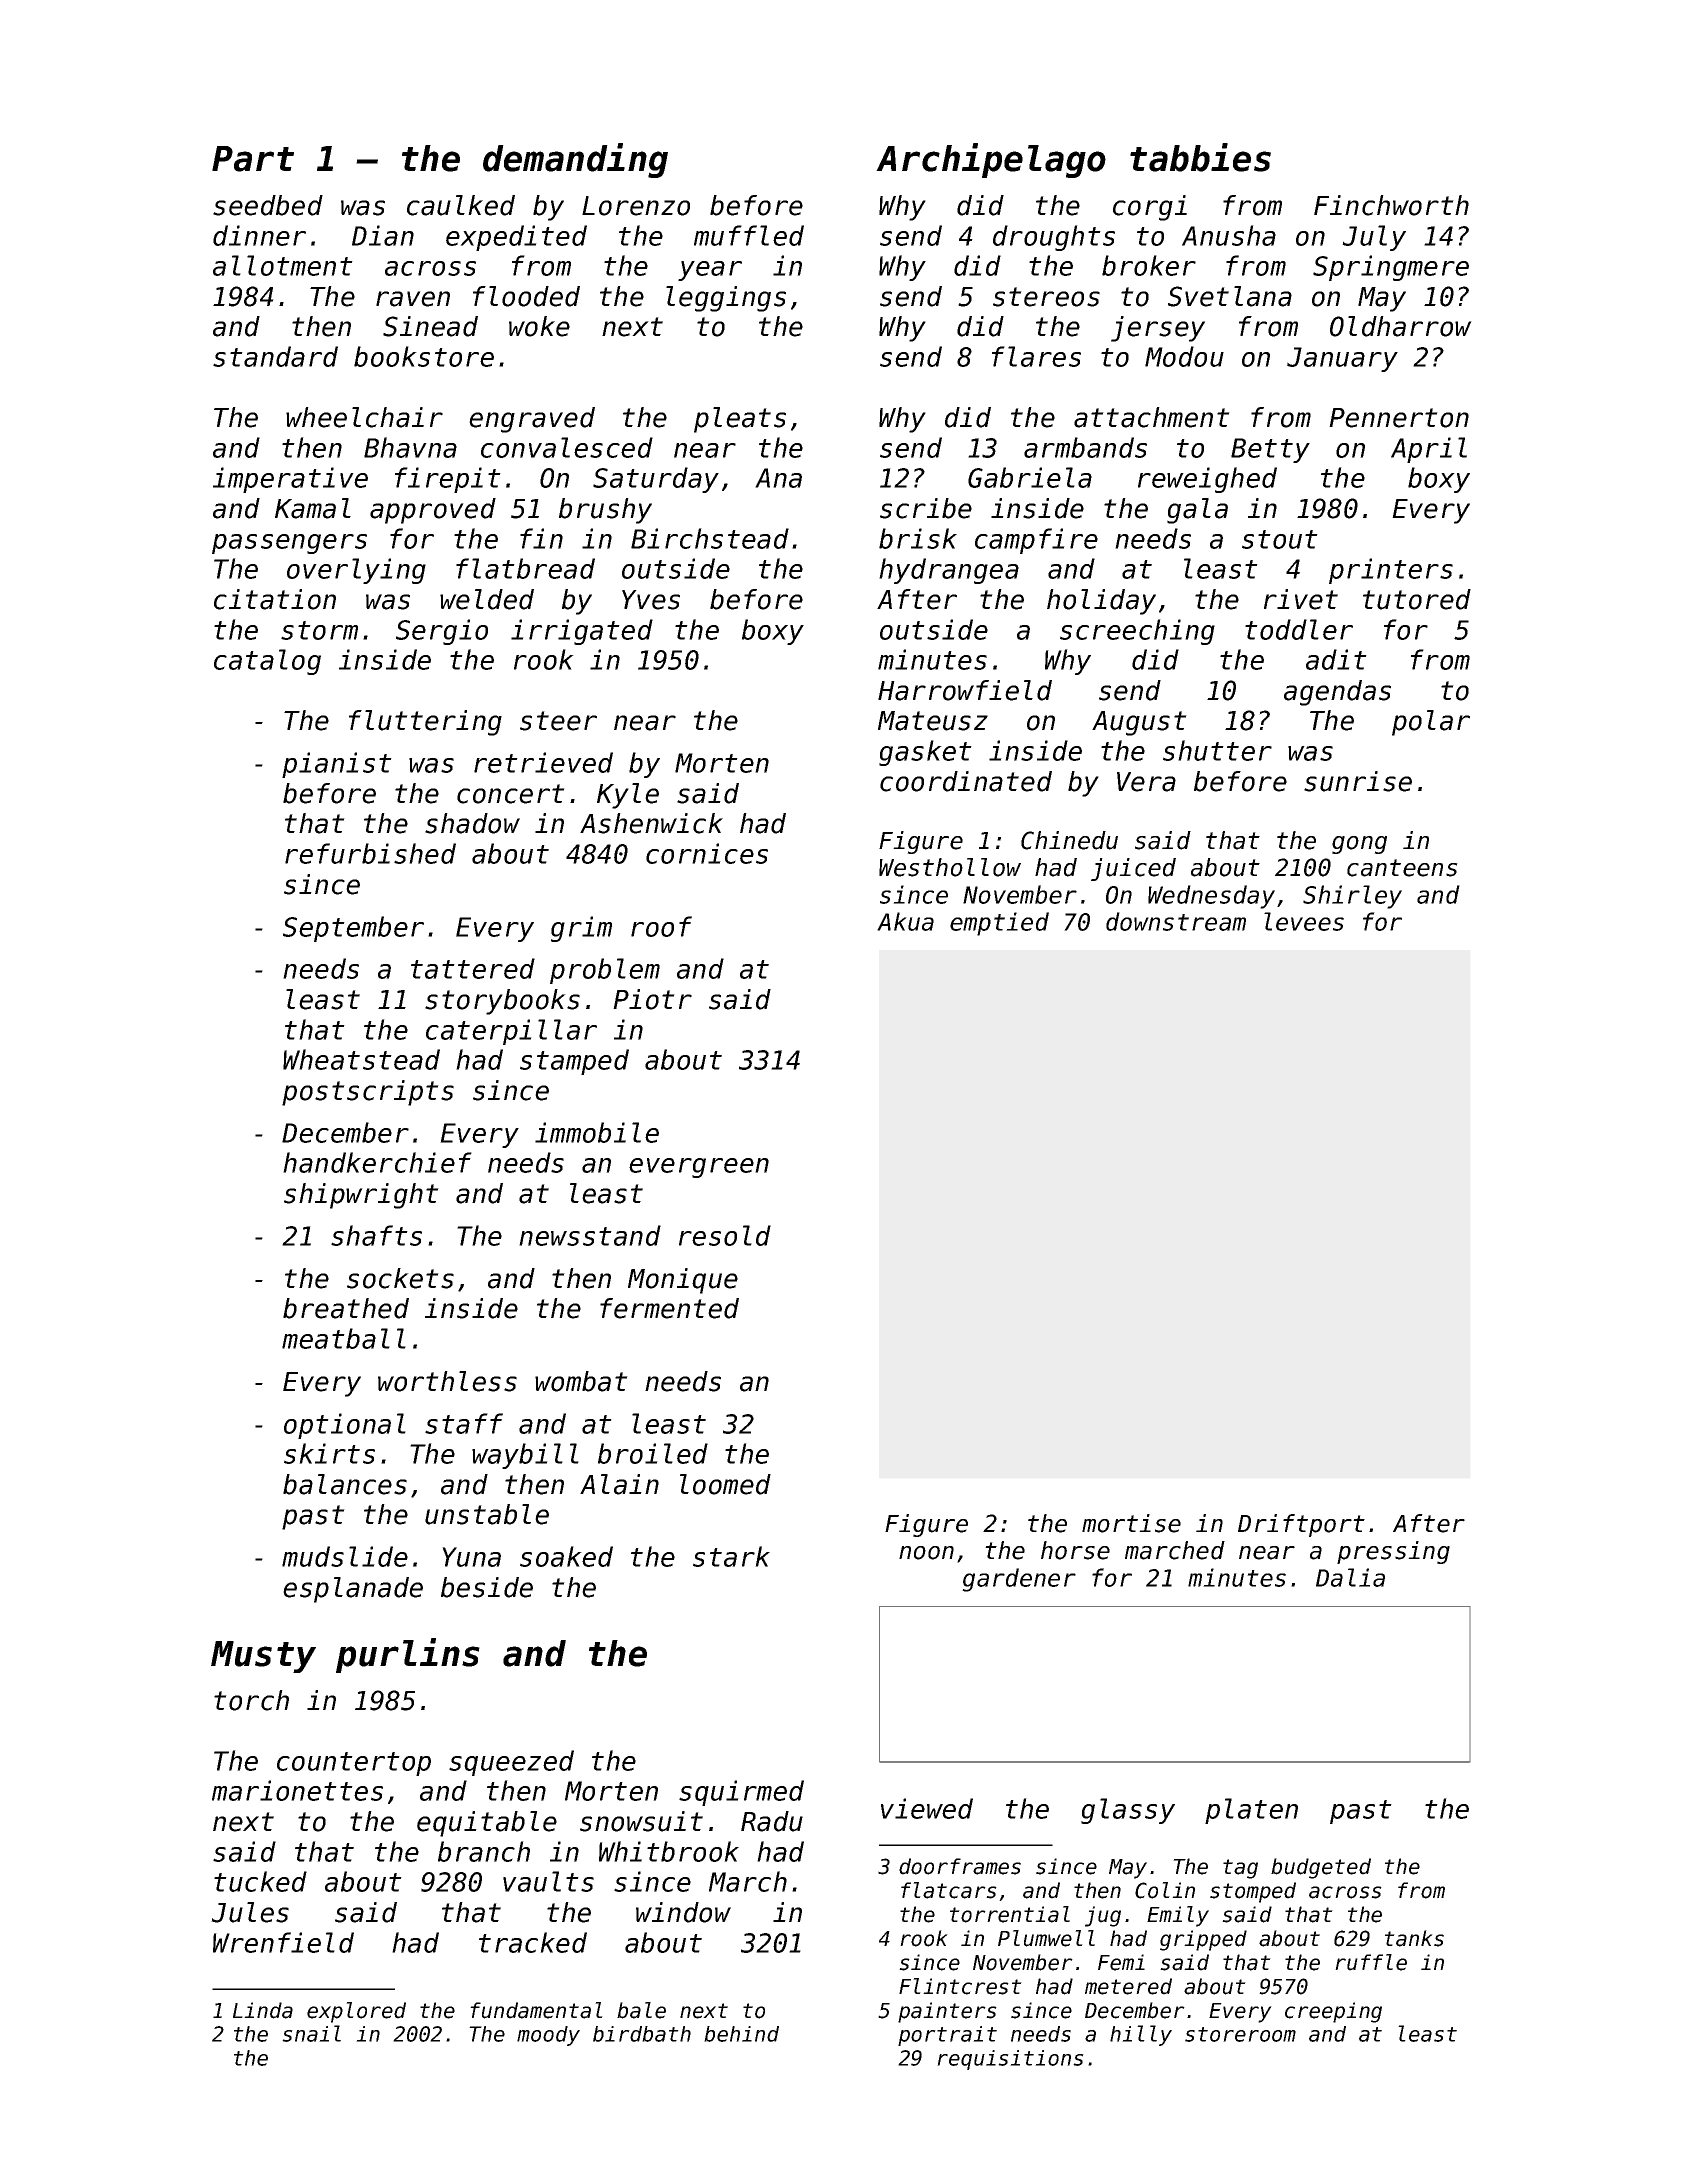 The height and width of the screenshot is (2178, 1683). I want to click on storeroom, so click(1240, 2034).
